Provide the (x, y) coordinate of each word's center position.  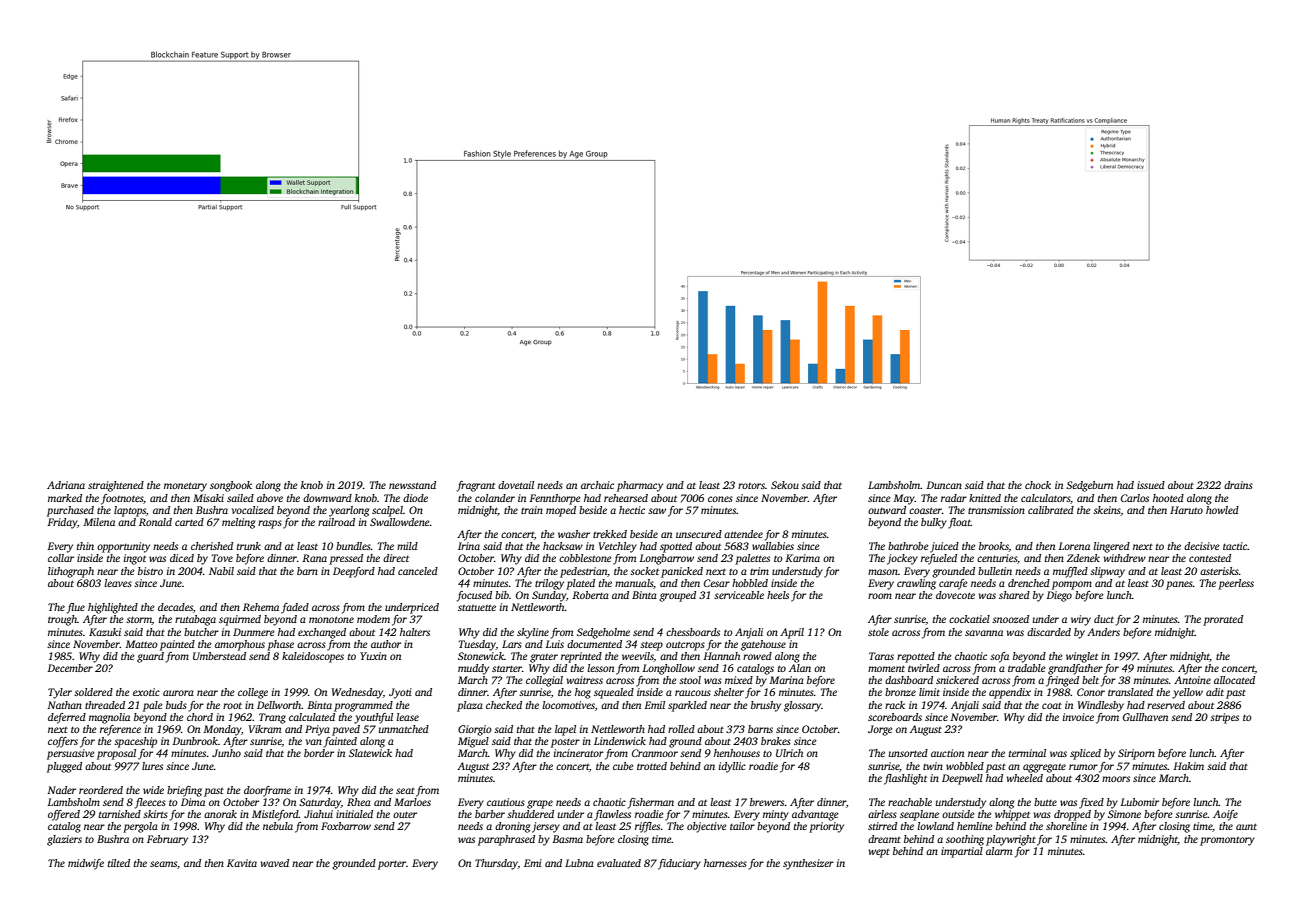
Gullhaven (1145, 717)
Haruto (1186, 510)
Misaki (208, 498)
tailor (742, 826)
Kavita (242, 863)
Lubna (579, 863)
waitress (585, 680)
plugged (64, 767)
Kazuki (105, 632)
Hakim (1188, 766)
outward (887, 510)
